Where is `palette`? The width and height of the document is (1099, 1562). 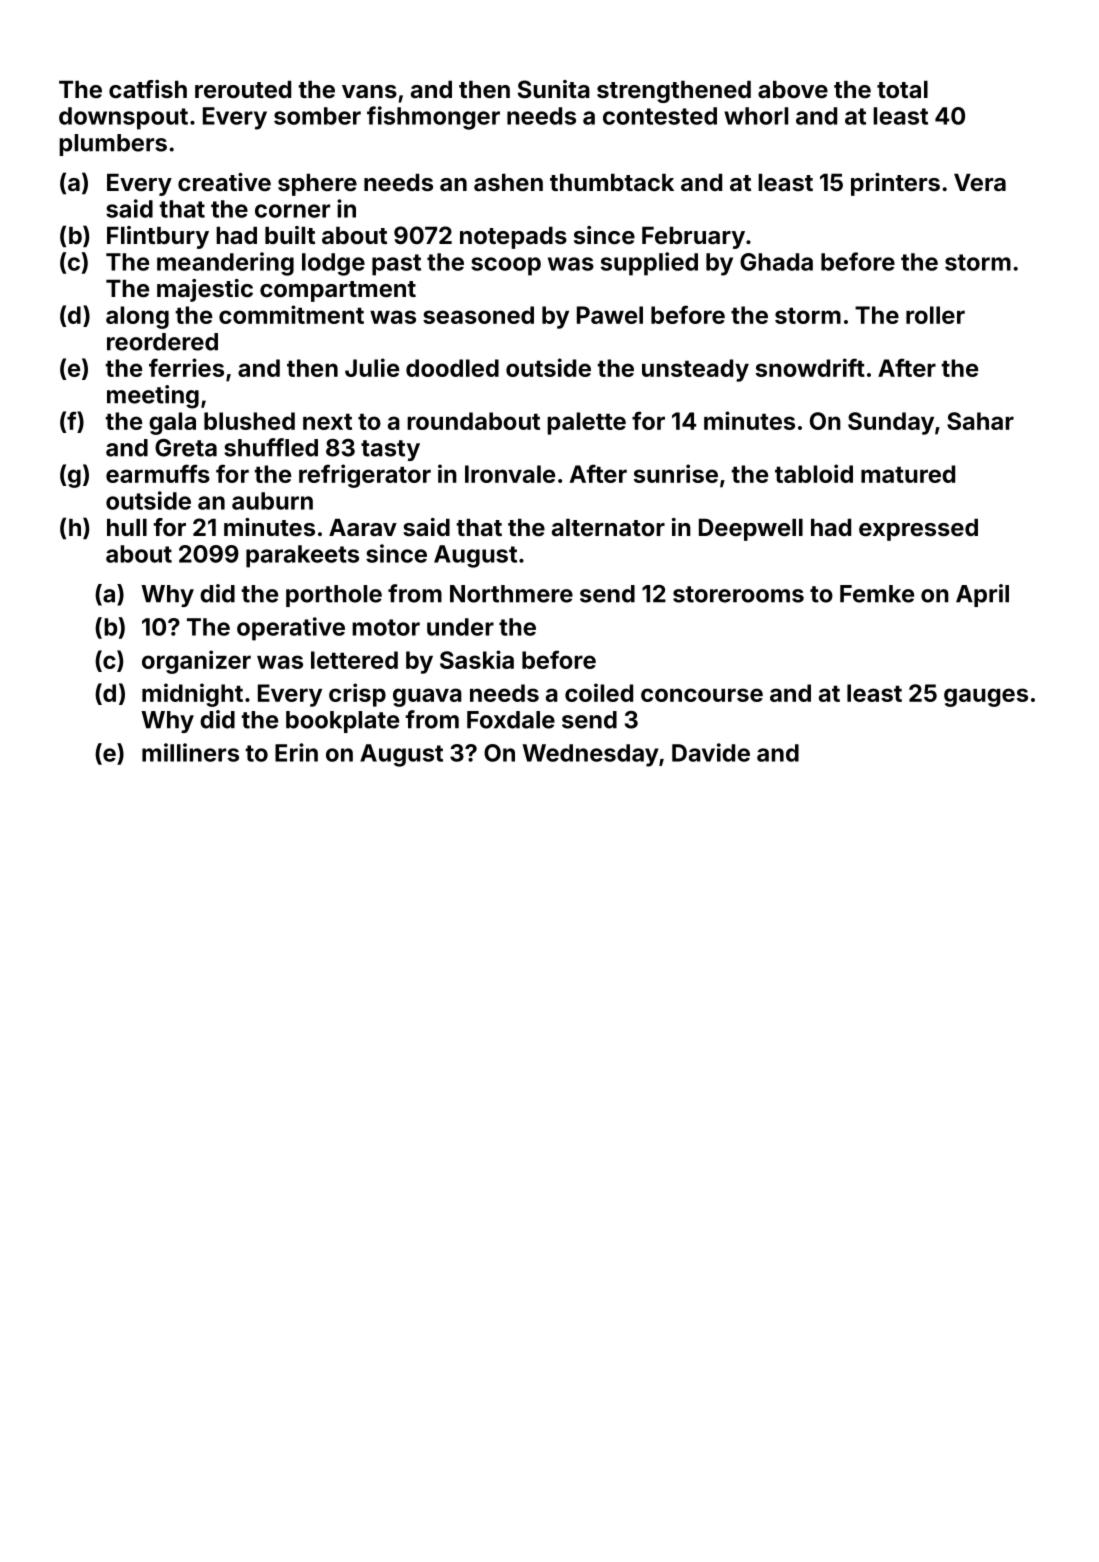 palette is located at coordinates (586, 423).
